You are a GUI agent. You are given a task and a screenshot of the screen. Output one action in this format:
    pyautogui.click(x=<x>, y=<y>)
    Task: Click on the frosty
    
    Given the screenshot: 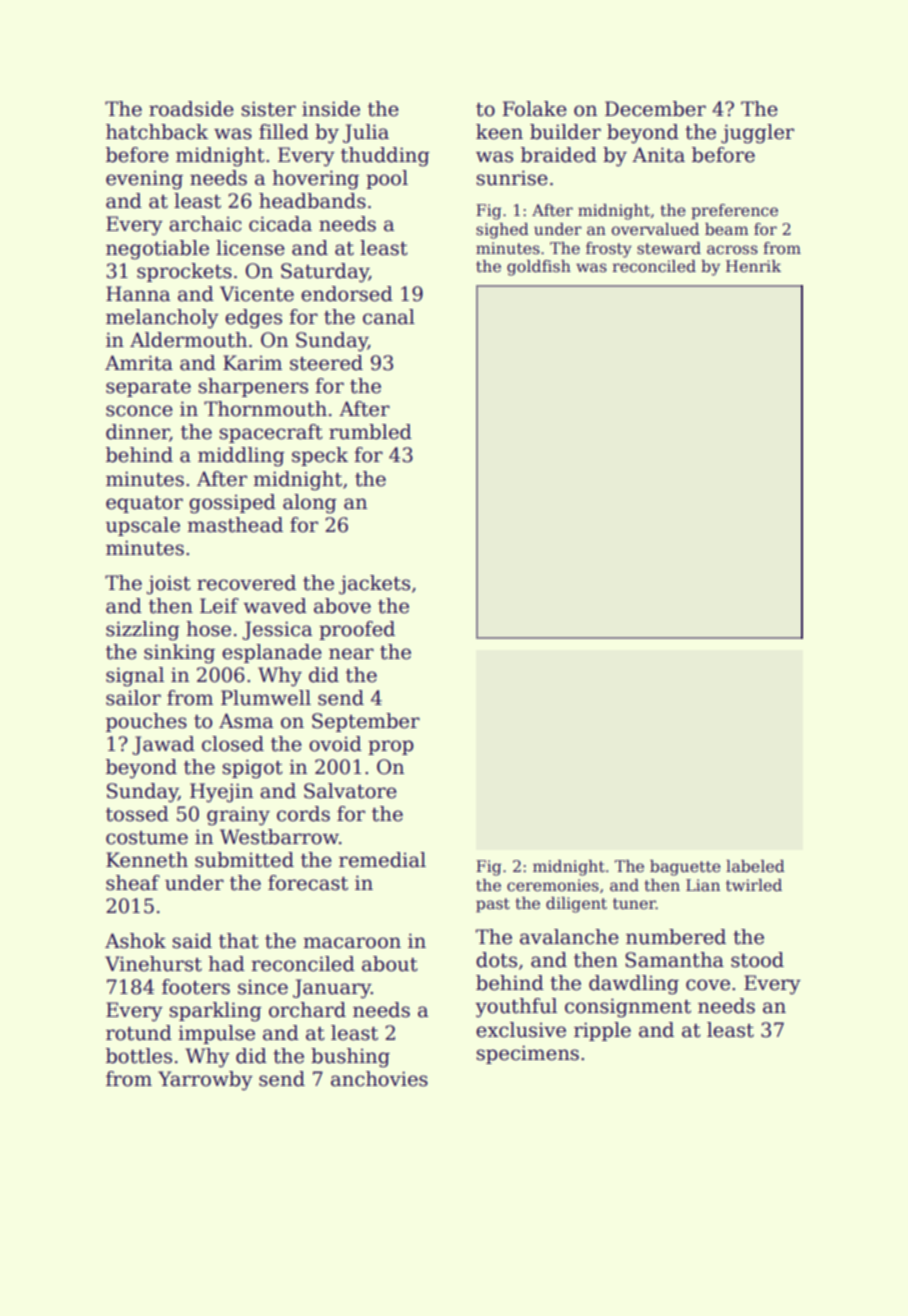 What is the action you would take?
    pyautogui.click(x=609, y=250)
